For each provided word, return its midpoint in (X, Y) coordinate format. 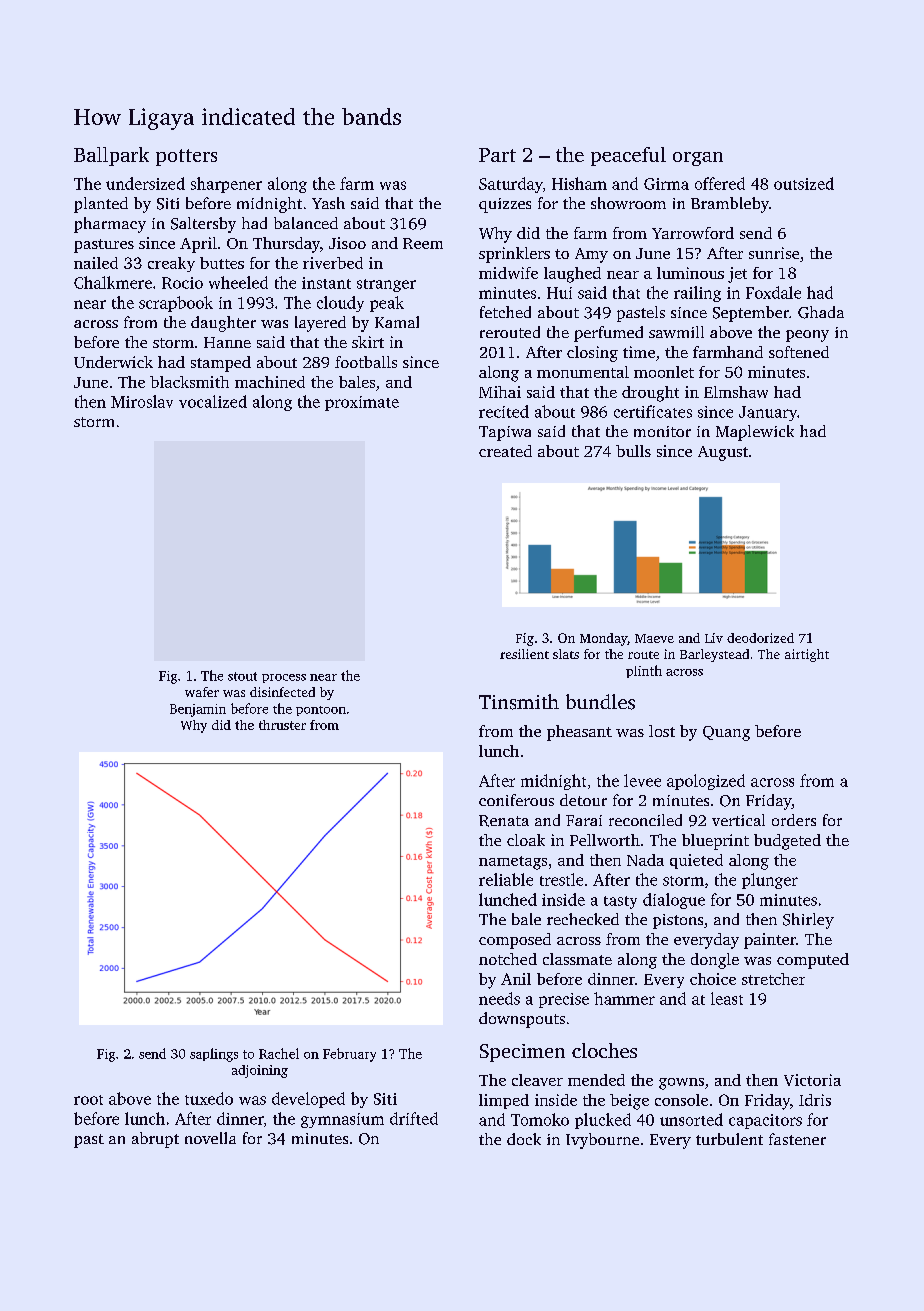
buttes (222, 263)
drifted (414, 1118)
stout (242, 676)
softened (799, 352)
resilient (524, 654)
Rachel (279, 1053)
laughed (572, 275)
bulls (633, 451)
